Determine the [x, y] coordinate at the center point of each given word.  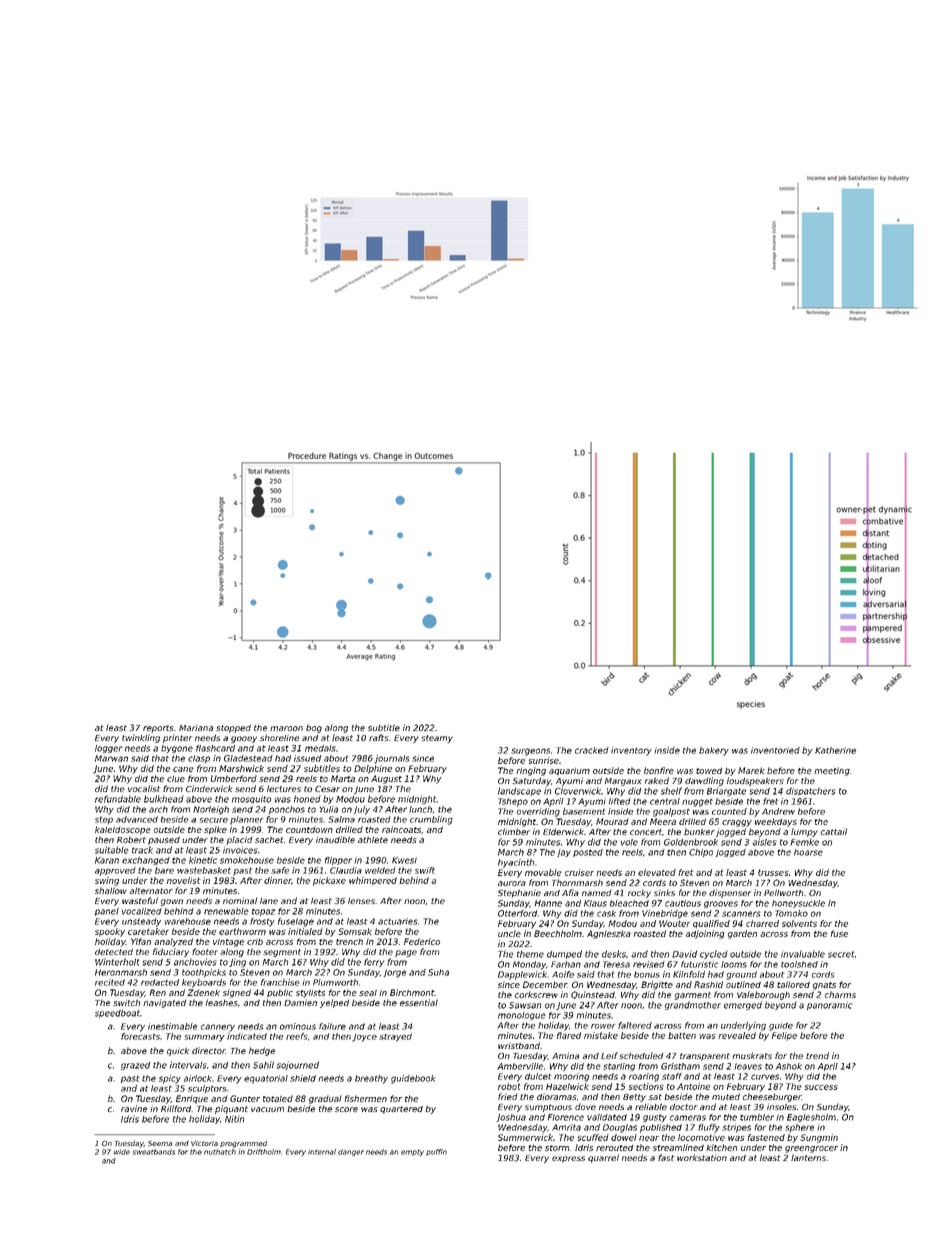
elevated [657, 872]
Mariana [196, 727]
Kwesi [404, 860]
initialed [305, 931]
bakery [714, 751]
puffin [436, 1152]
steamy [437, 739]
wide [122, 1152]
